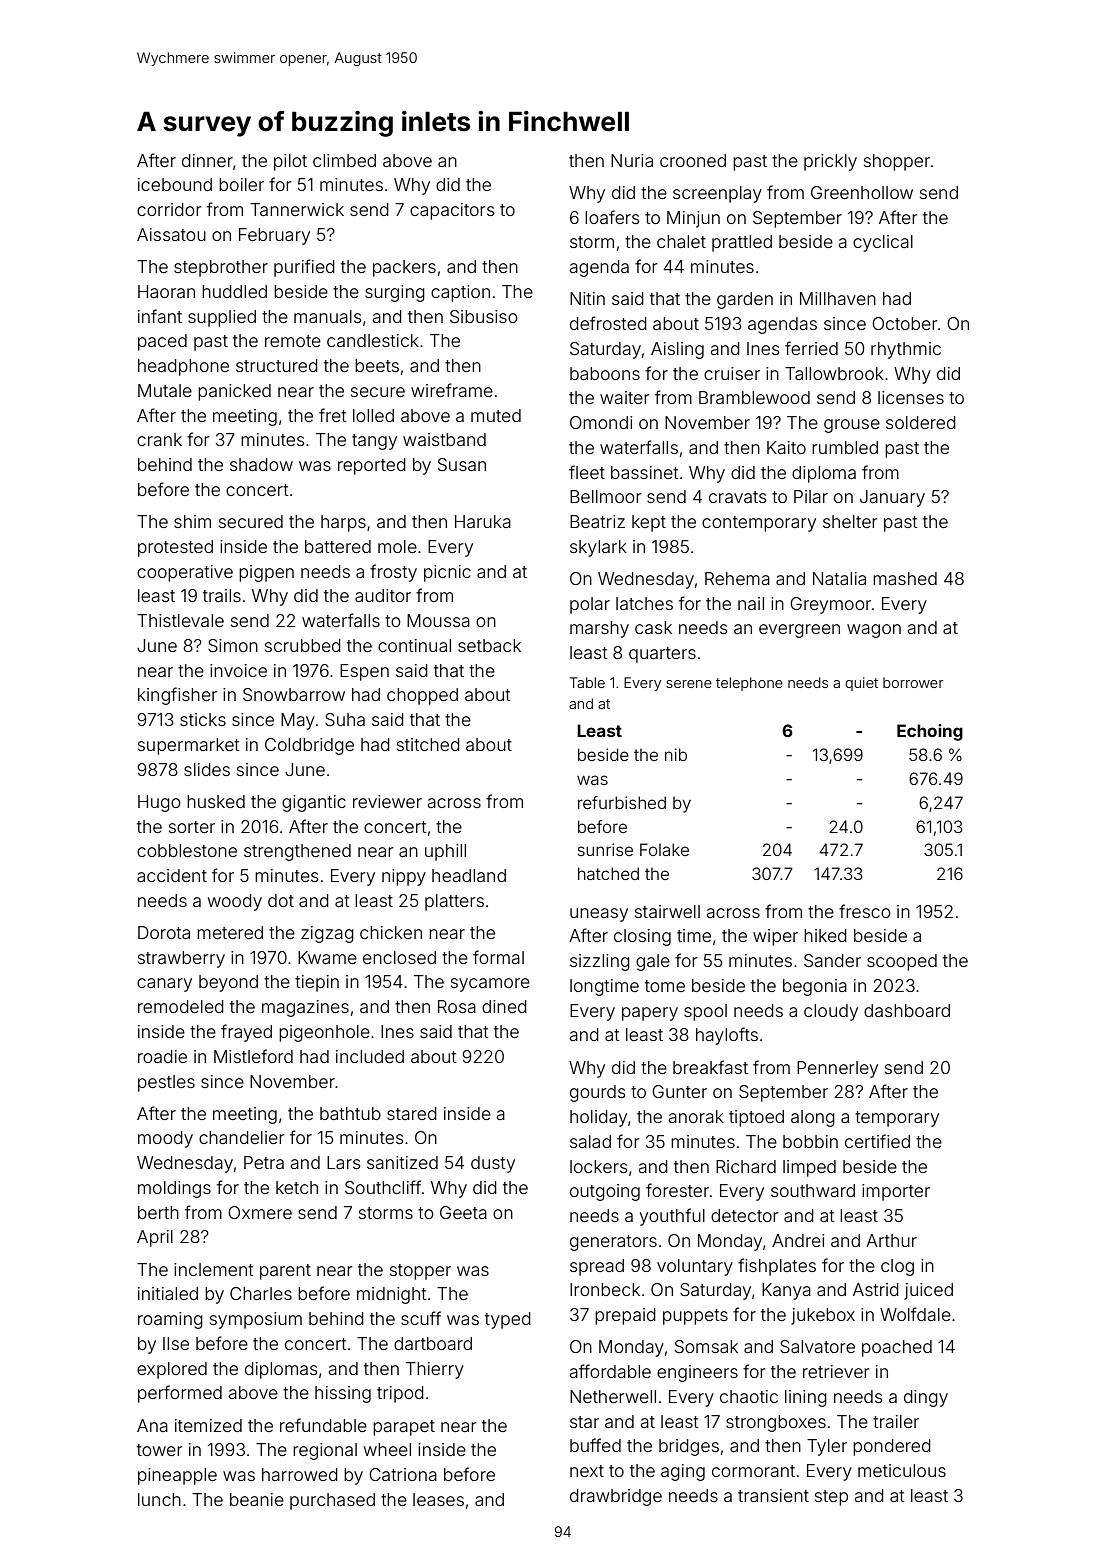 Image resolution: width=1108 pixels, height=1567 pixels. I want to click on Nuria, so click(632, 160).
